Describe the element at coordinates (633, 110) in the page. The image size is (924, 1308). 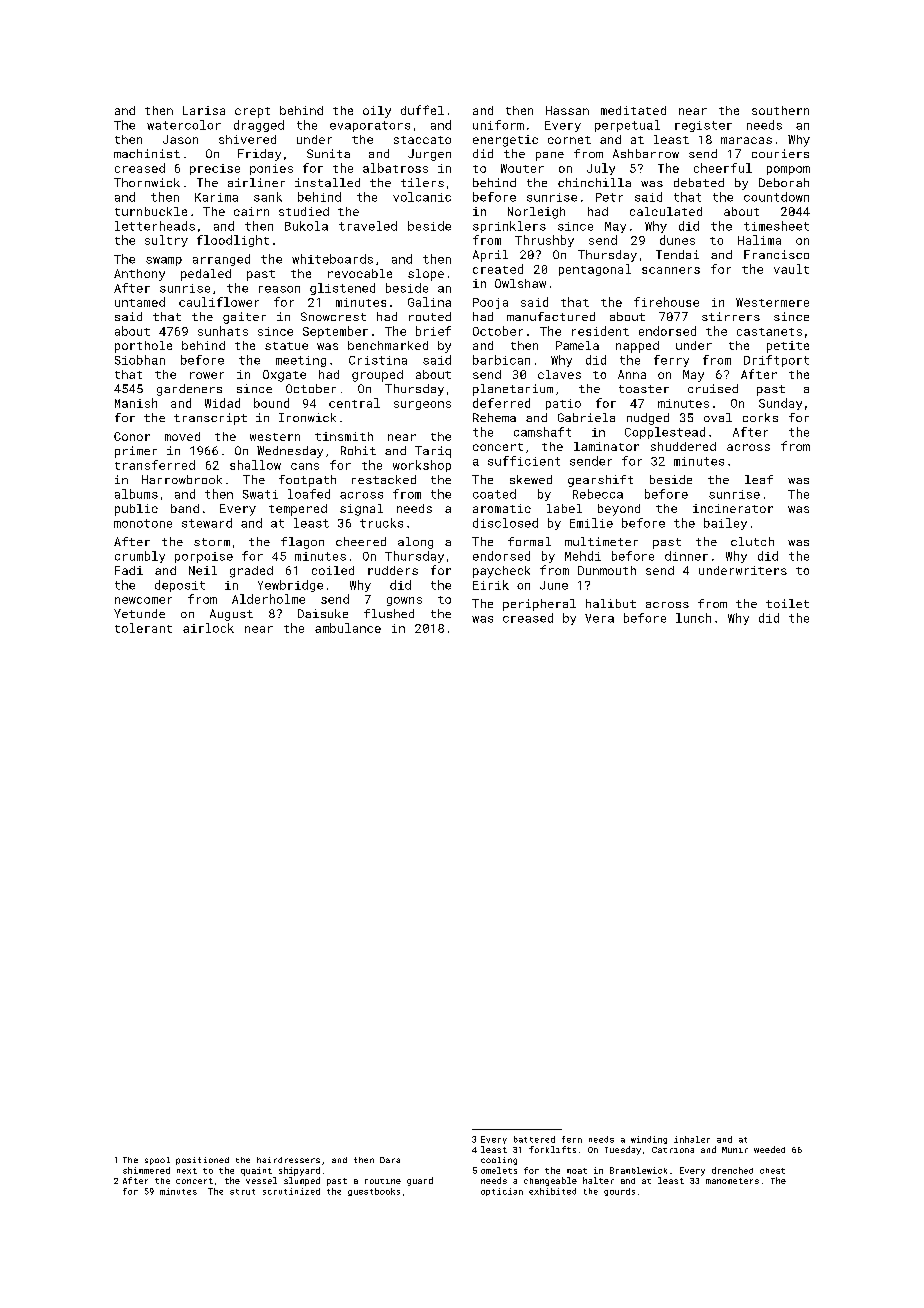
I see `meditated` at that location.
